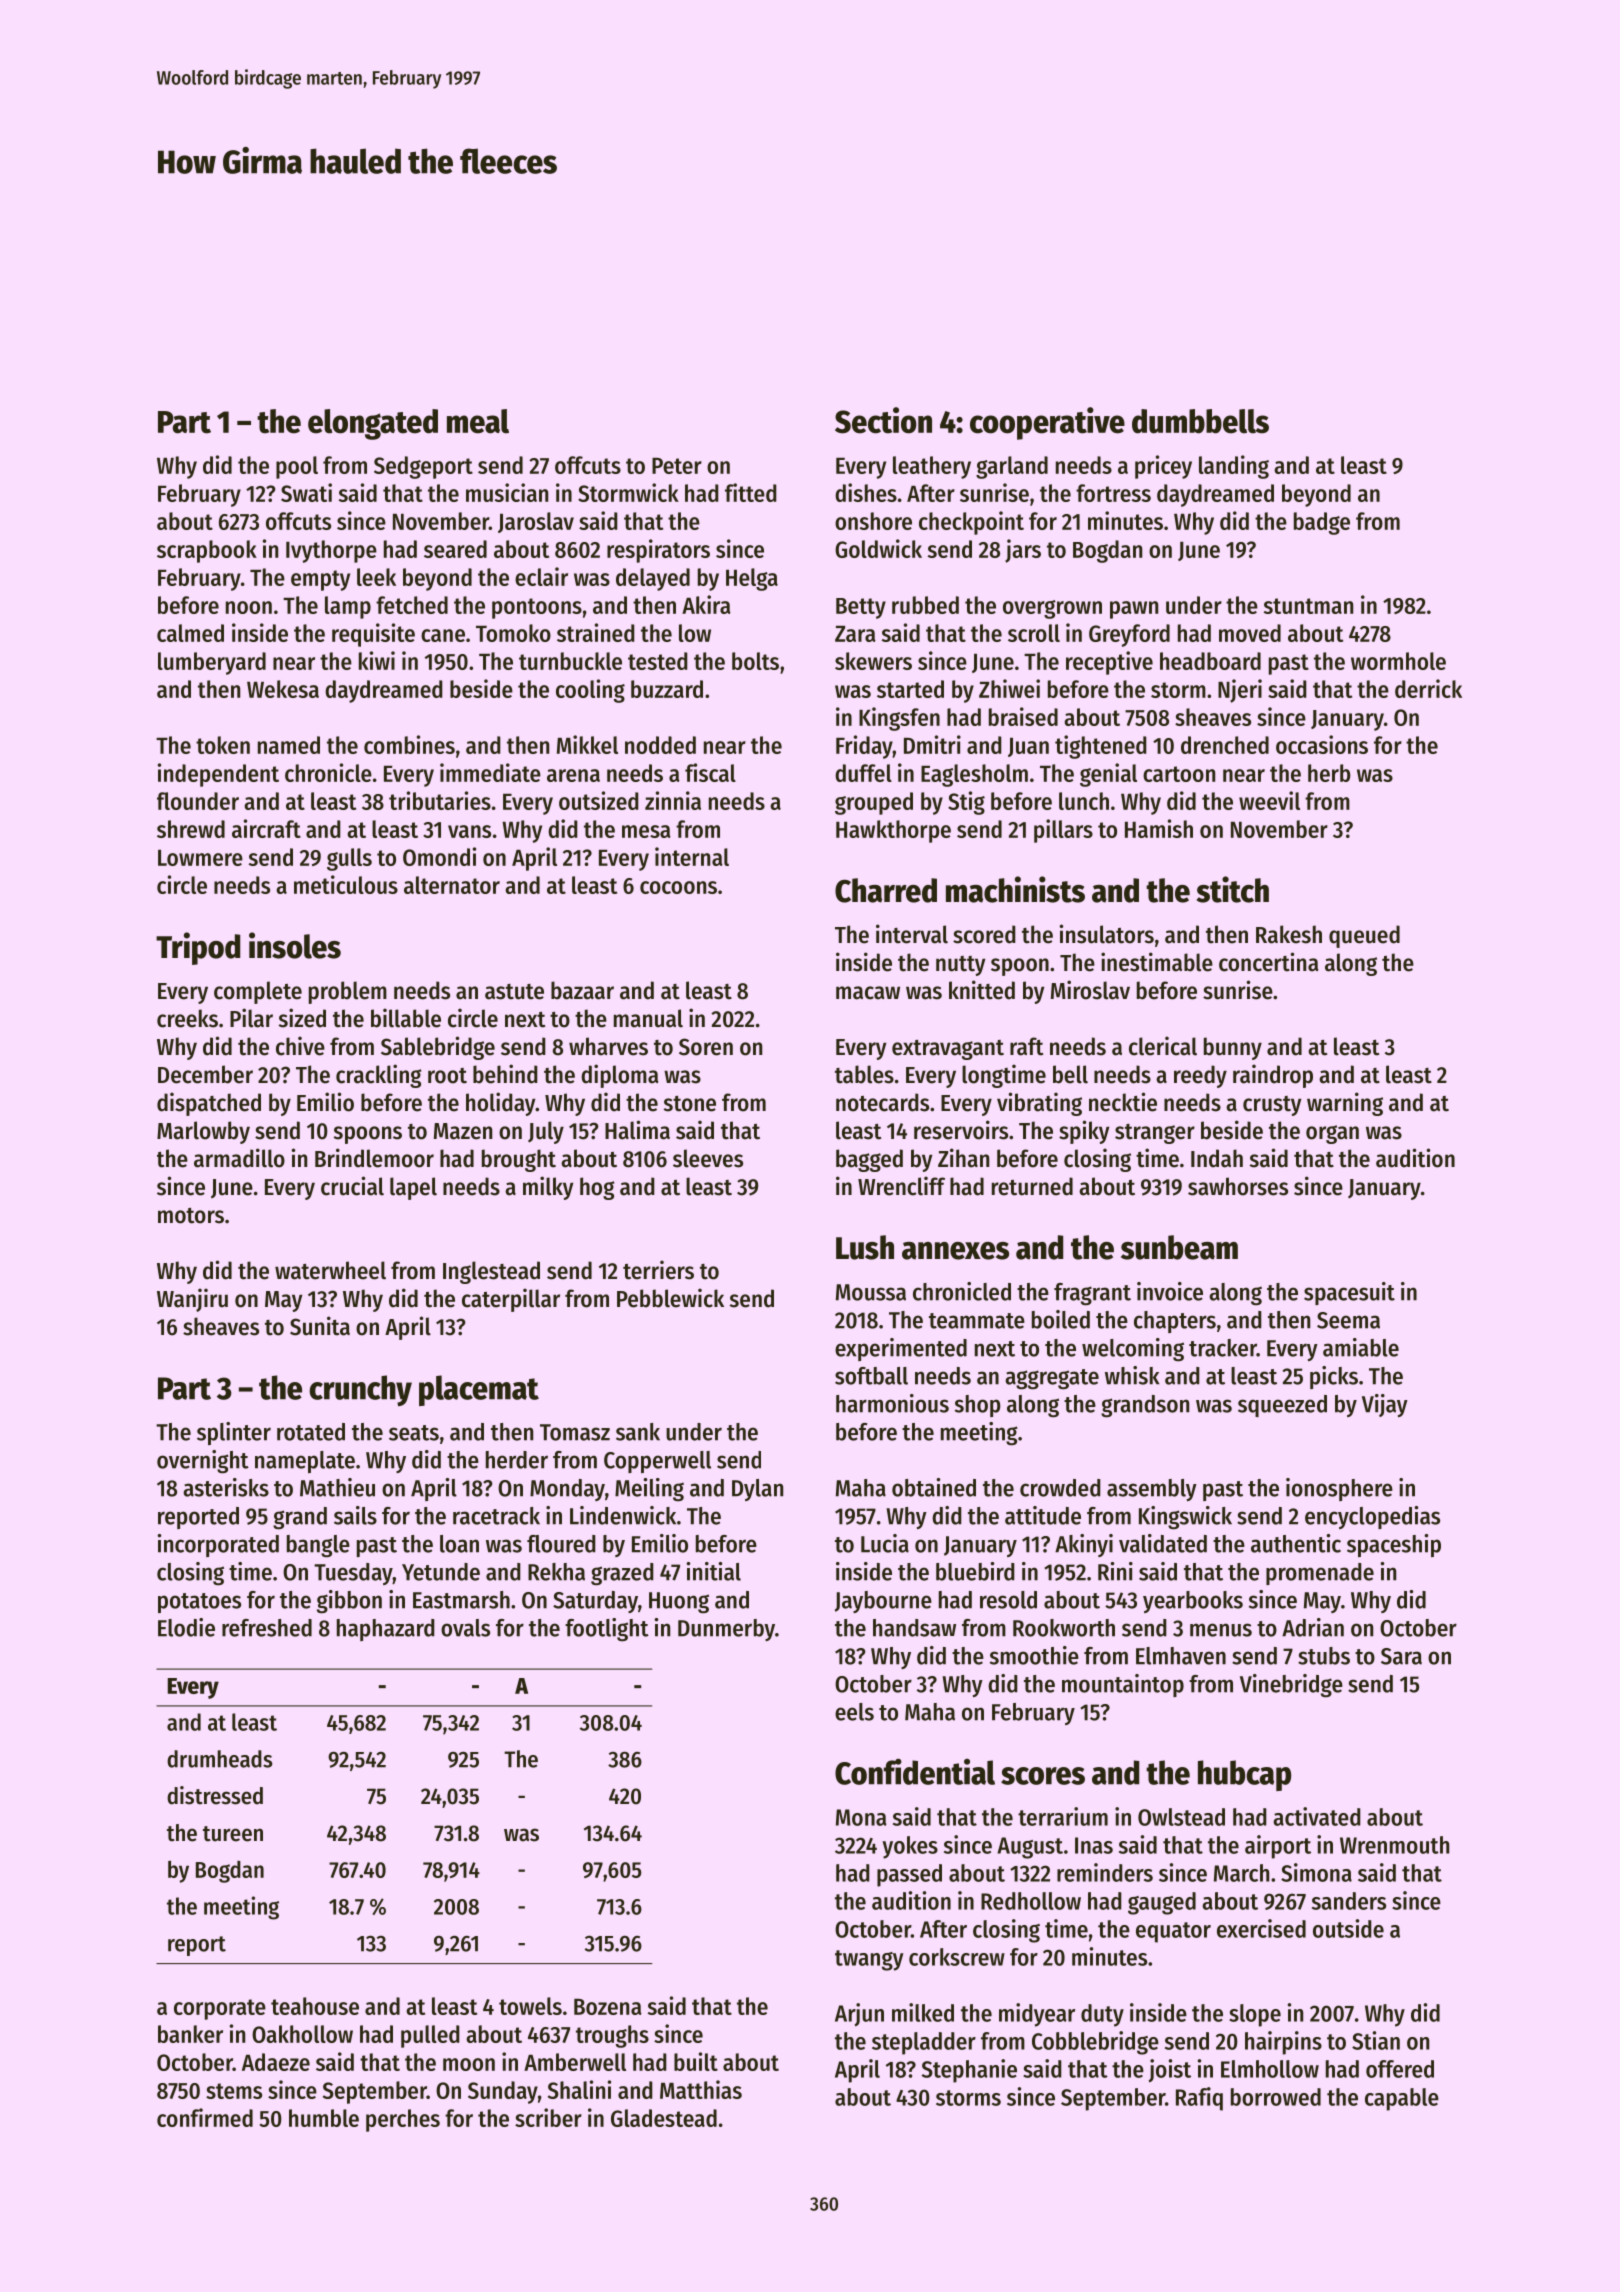 The image size is (1620, 2292). I want to click on annexes, so click(955, 1251).
